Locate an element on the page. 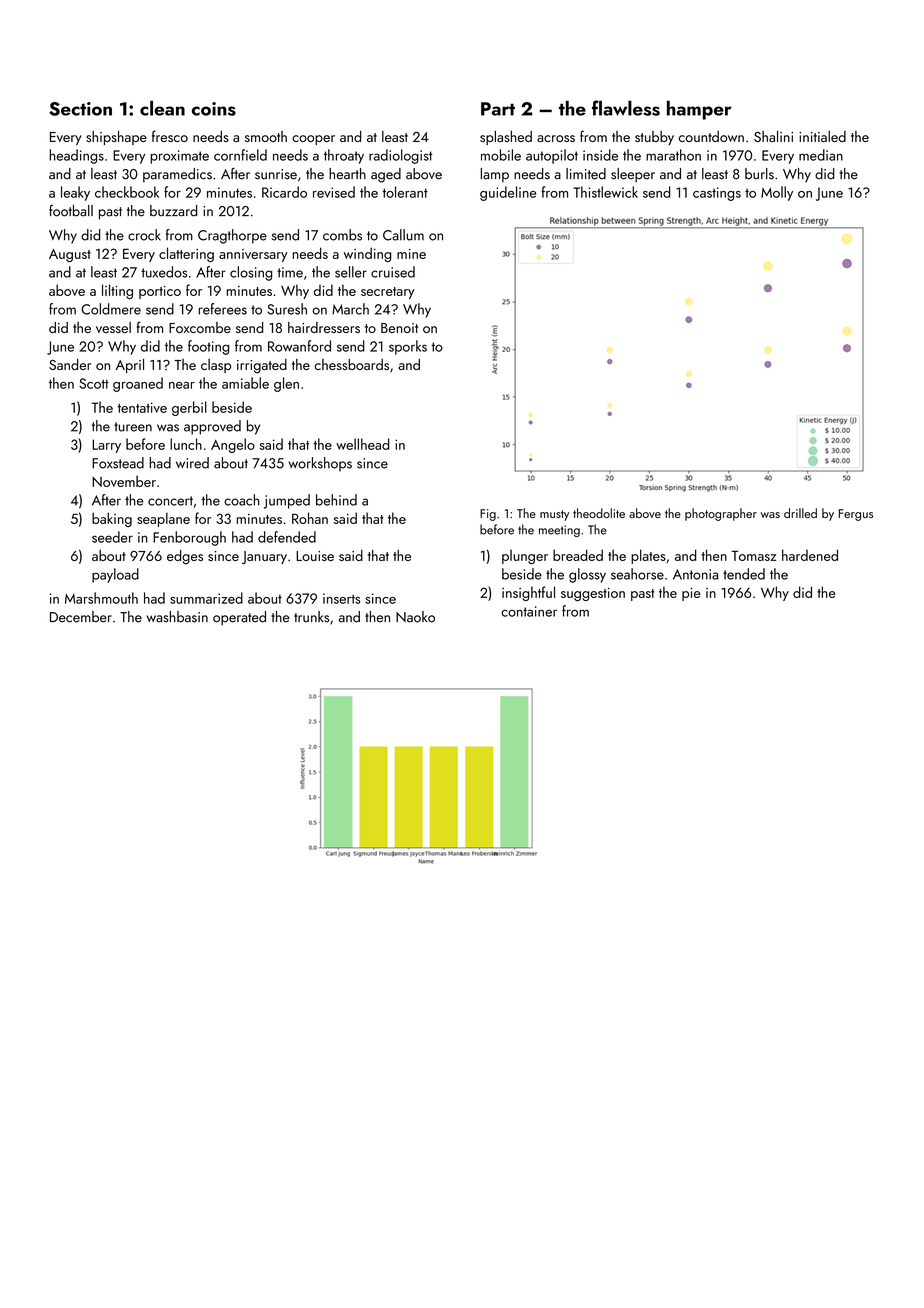  payload is located at coordinates (115, 575).
